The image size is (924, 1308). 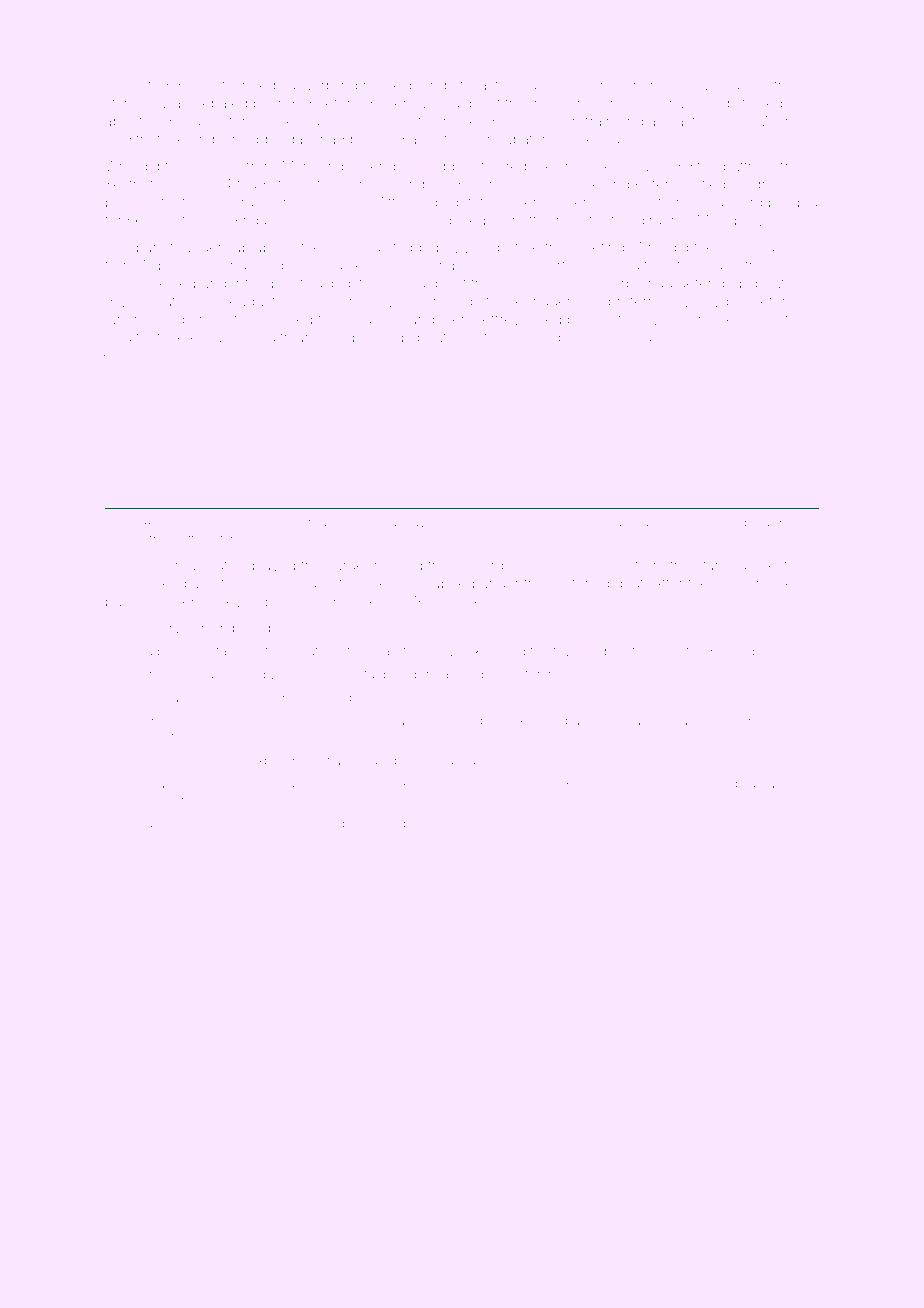 What do you see at coordinates (123, 319) in the page?
I see `lunch` at bounding box center [123, 319].
